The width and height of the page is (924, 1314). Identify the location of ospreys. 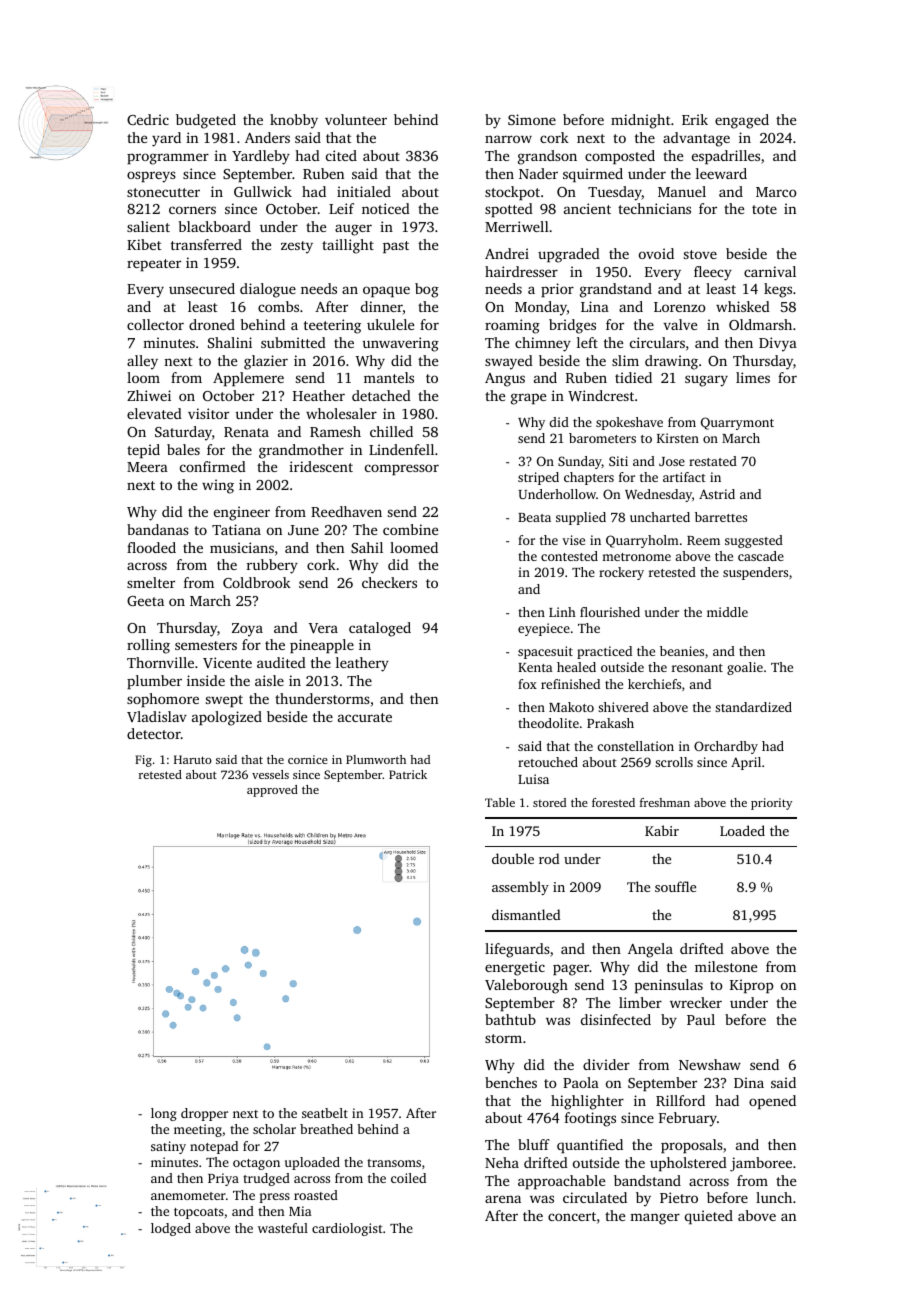
(151, 177).
